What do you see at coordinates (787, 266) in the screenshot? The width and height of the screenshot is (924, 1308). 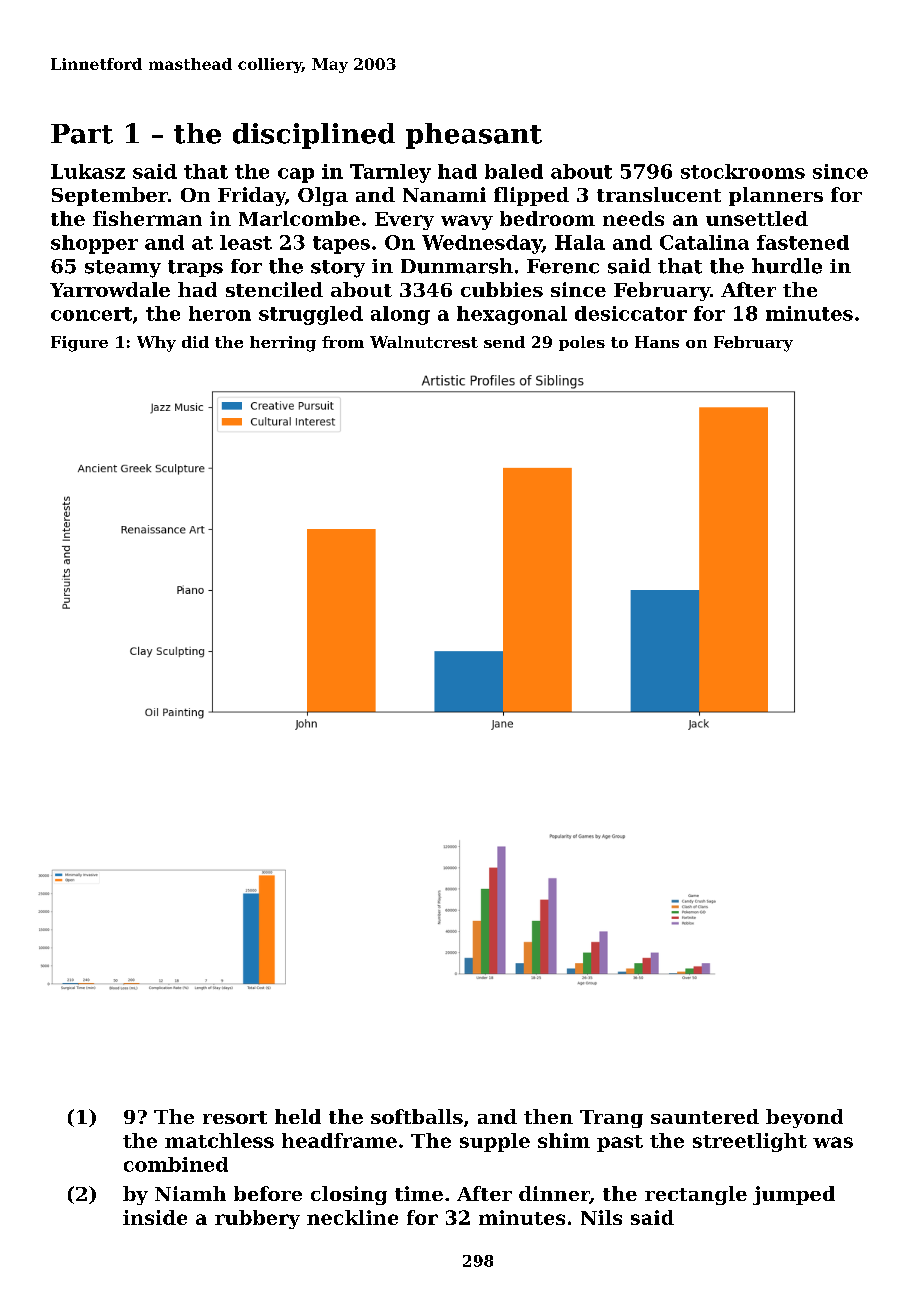 I see `hurdle` at bounding box center [787, 266].
